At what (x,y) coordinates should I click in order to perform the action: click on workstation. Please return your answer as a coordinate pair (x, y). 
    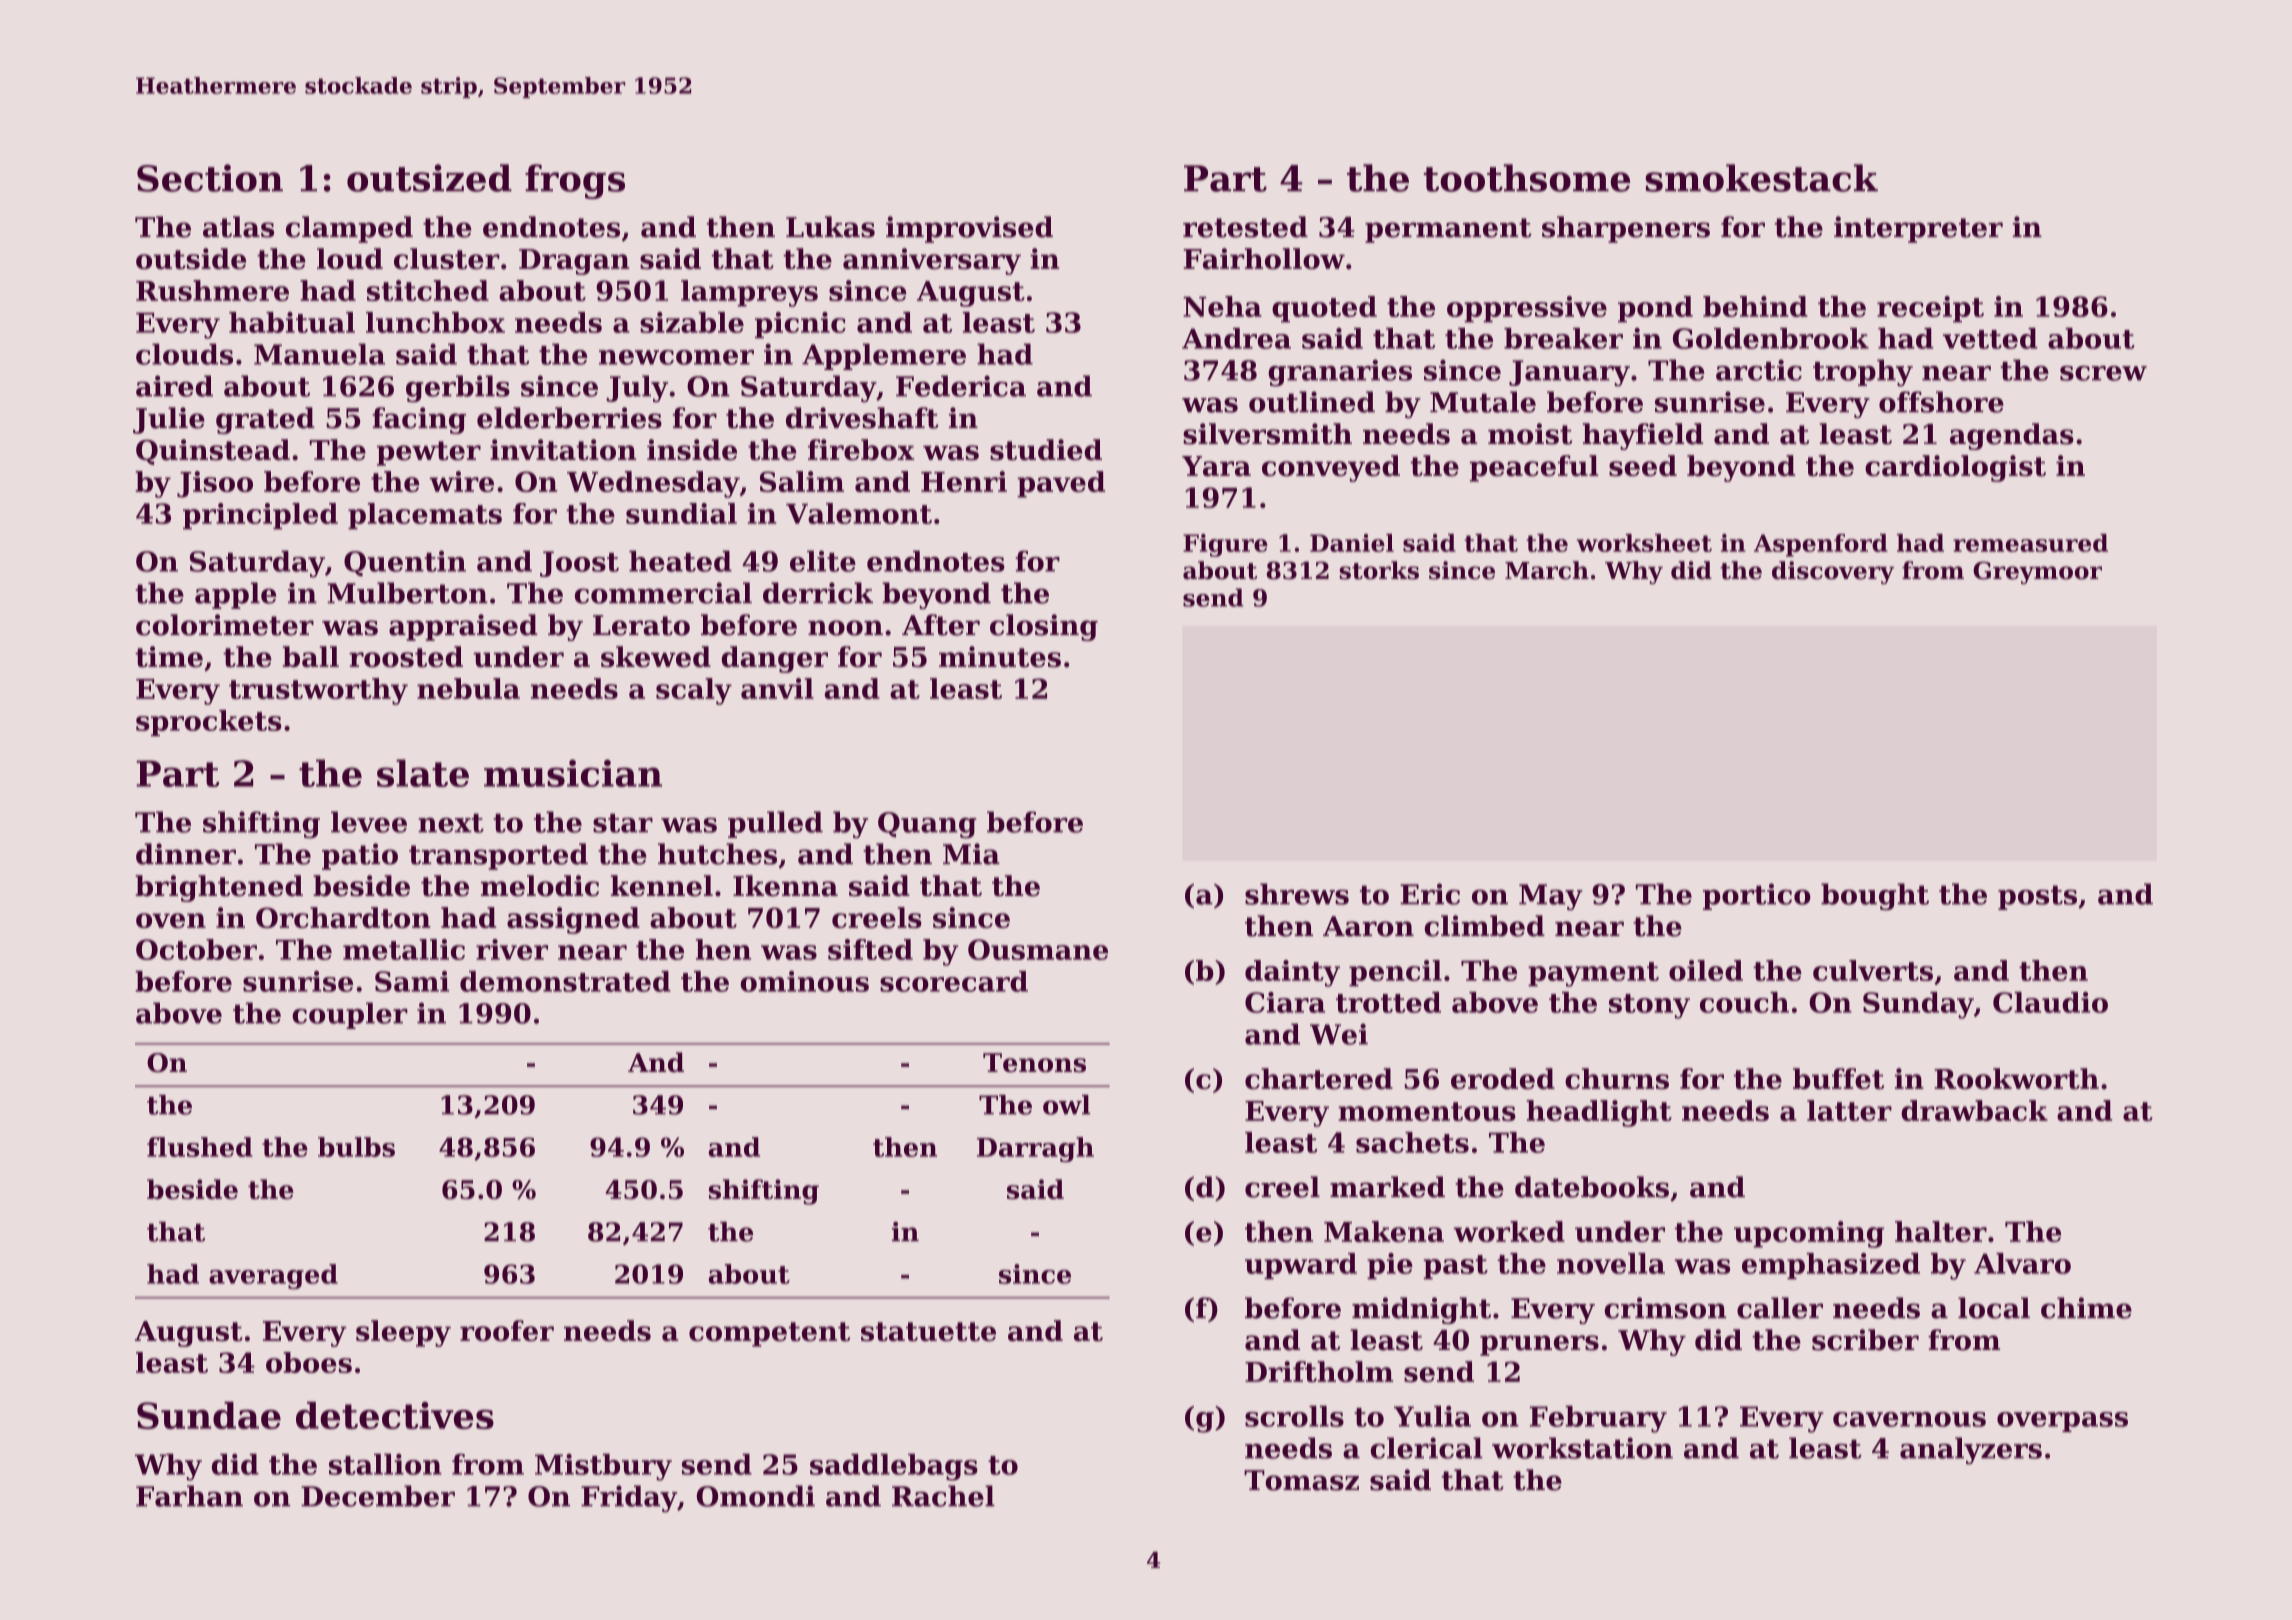
    Looking at the image, I should click on (1582, 1448).
